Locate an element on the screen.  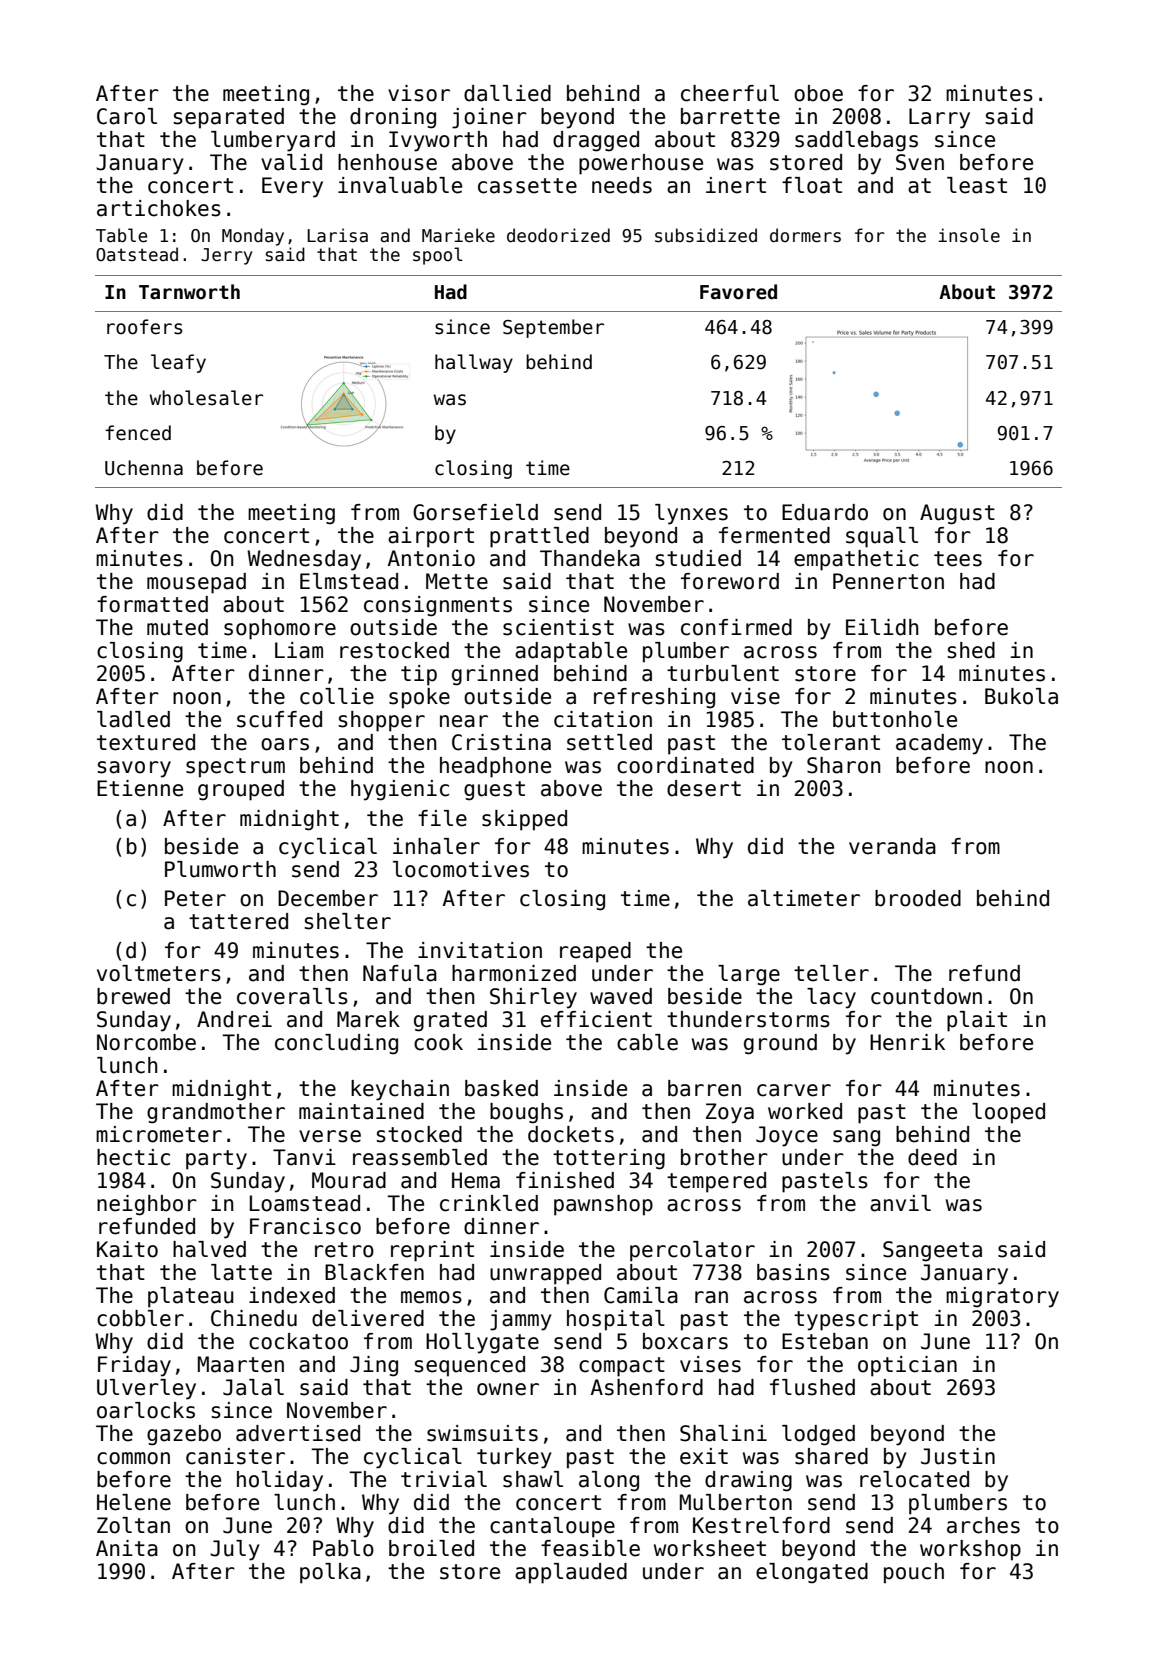
grandmother is located at coordinates (216, 1113).
